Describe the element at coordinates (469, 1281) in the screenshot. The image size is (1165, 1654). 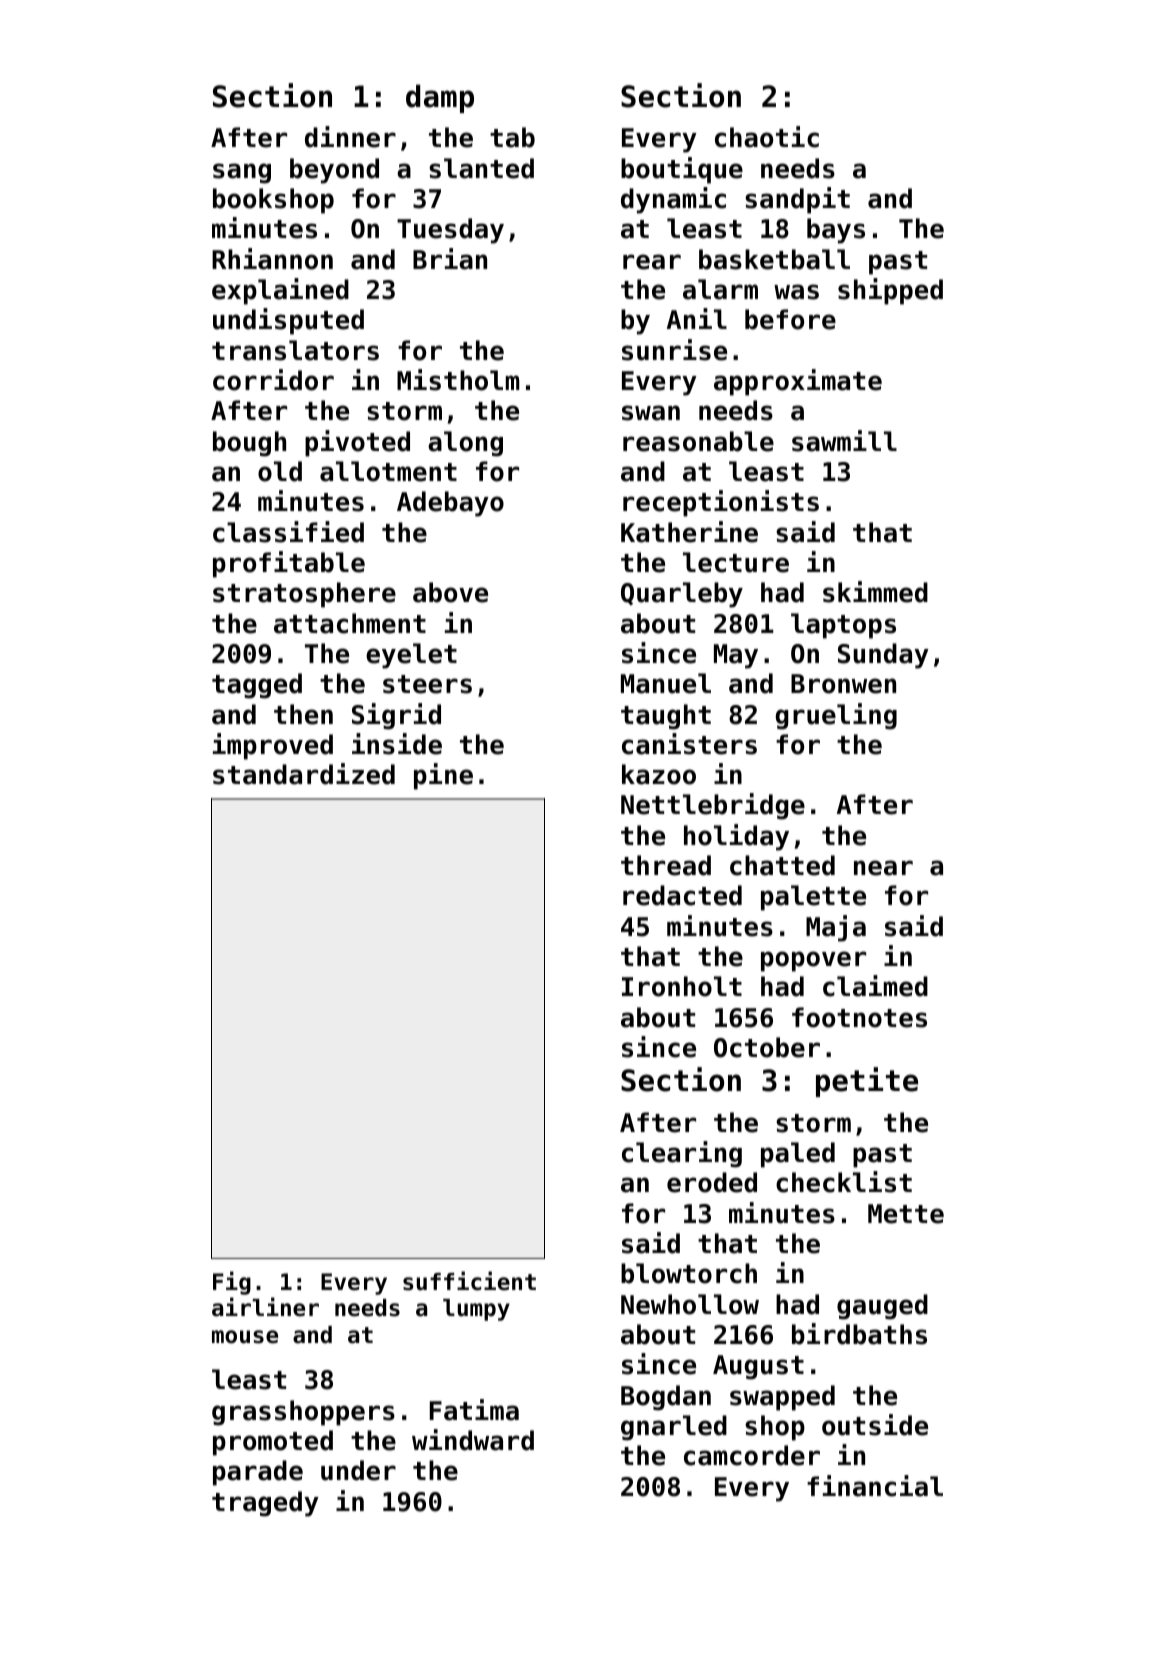
I see `sufficient` at that location.
